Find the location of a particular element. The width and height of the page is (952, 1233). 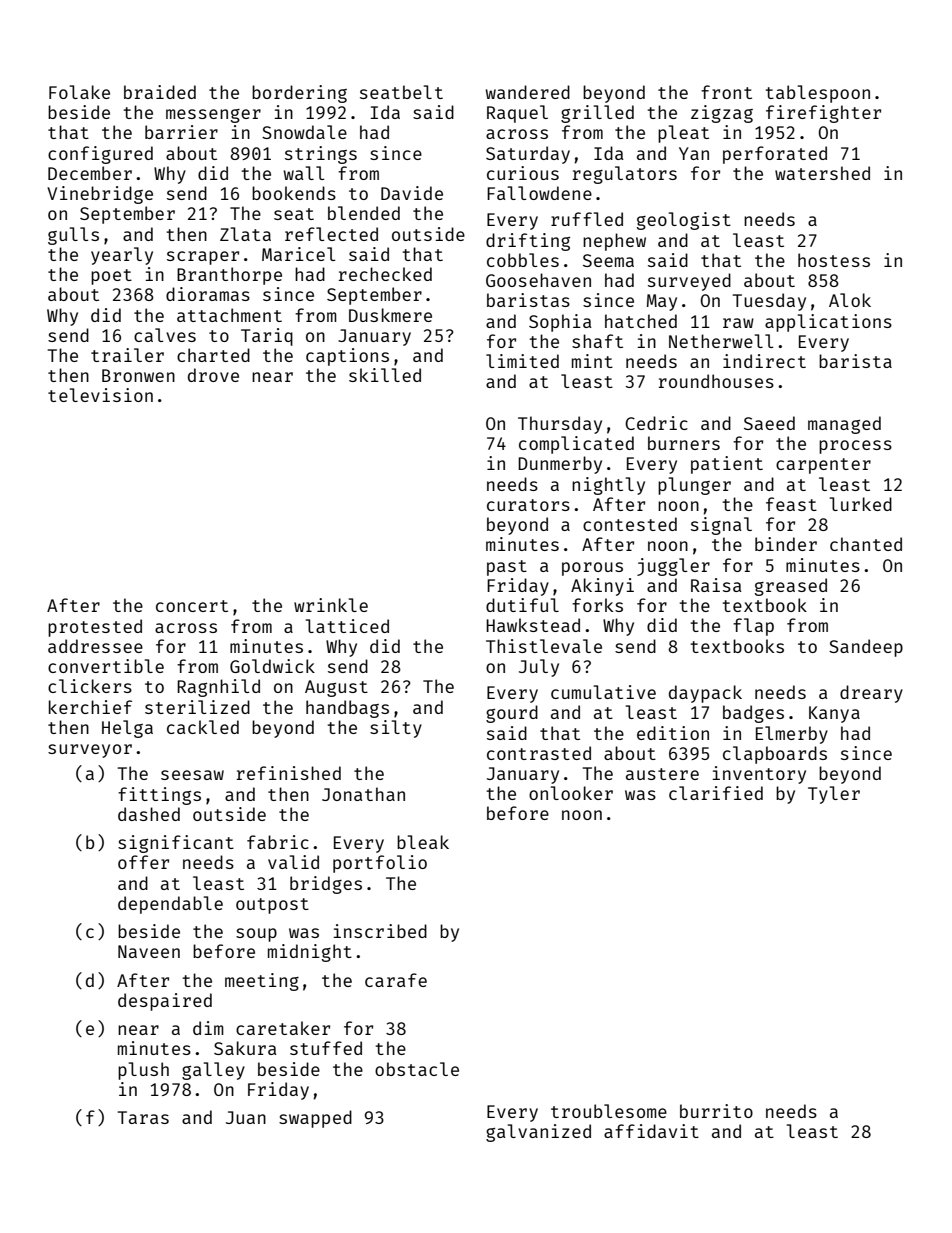

braided is located at coordinates (160, 92).
